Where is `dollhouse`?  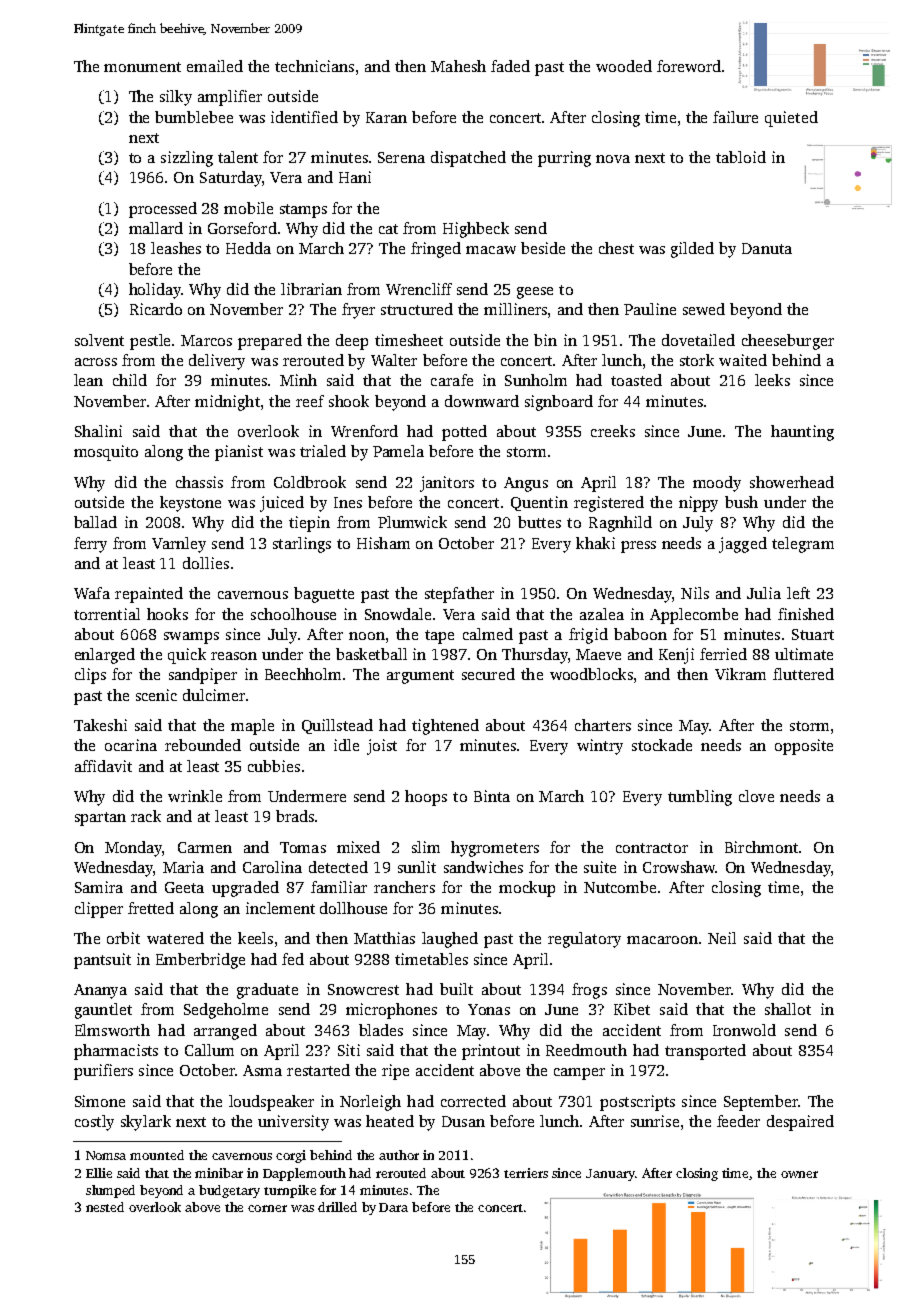 dollhouse is located at coordinates (353, 908).
